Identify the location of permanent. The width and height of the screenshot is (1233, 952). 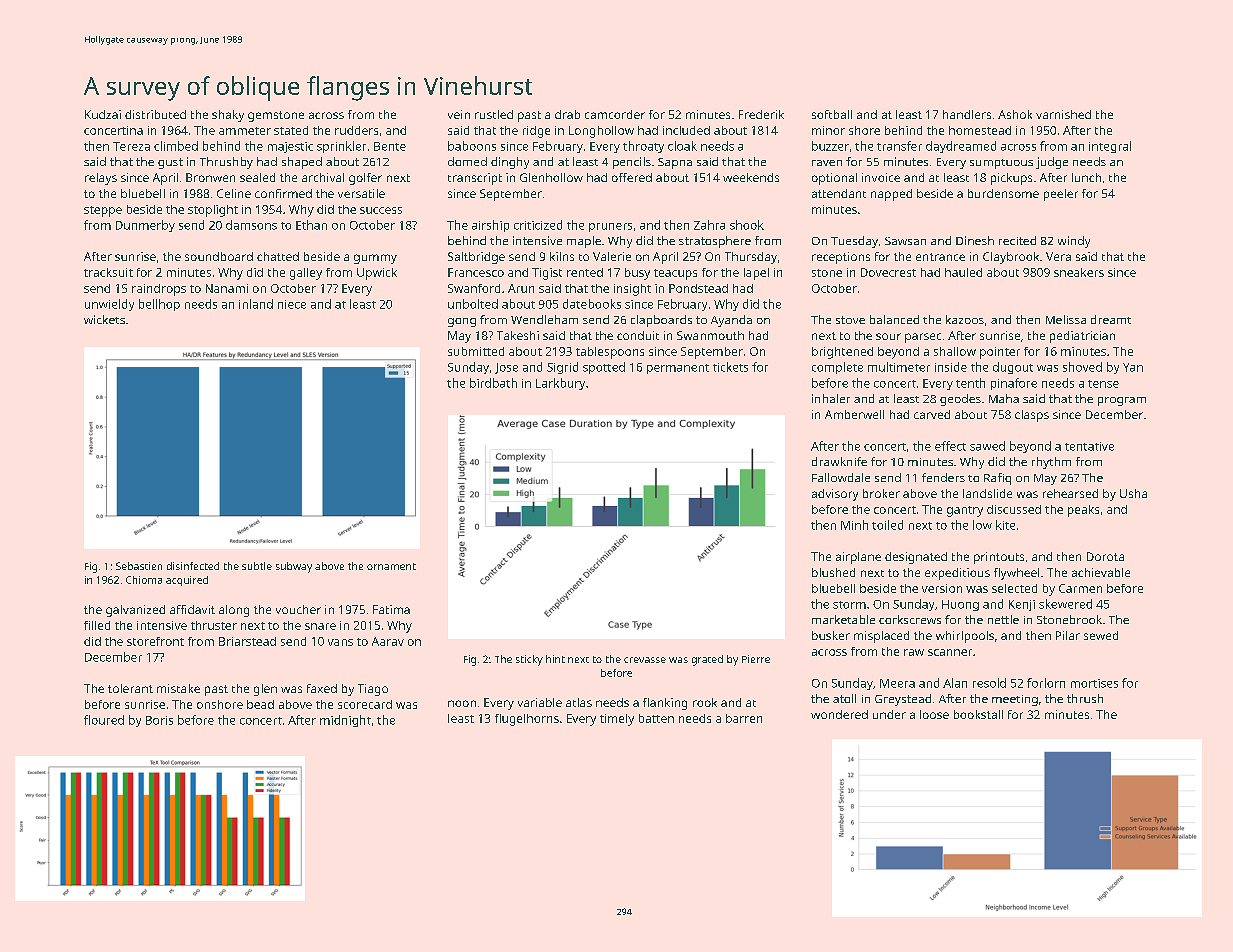
(678, 369).
